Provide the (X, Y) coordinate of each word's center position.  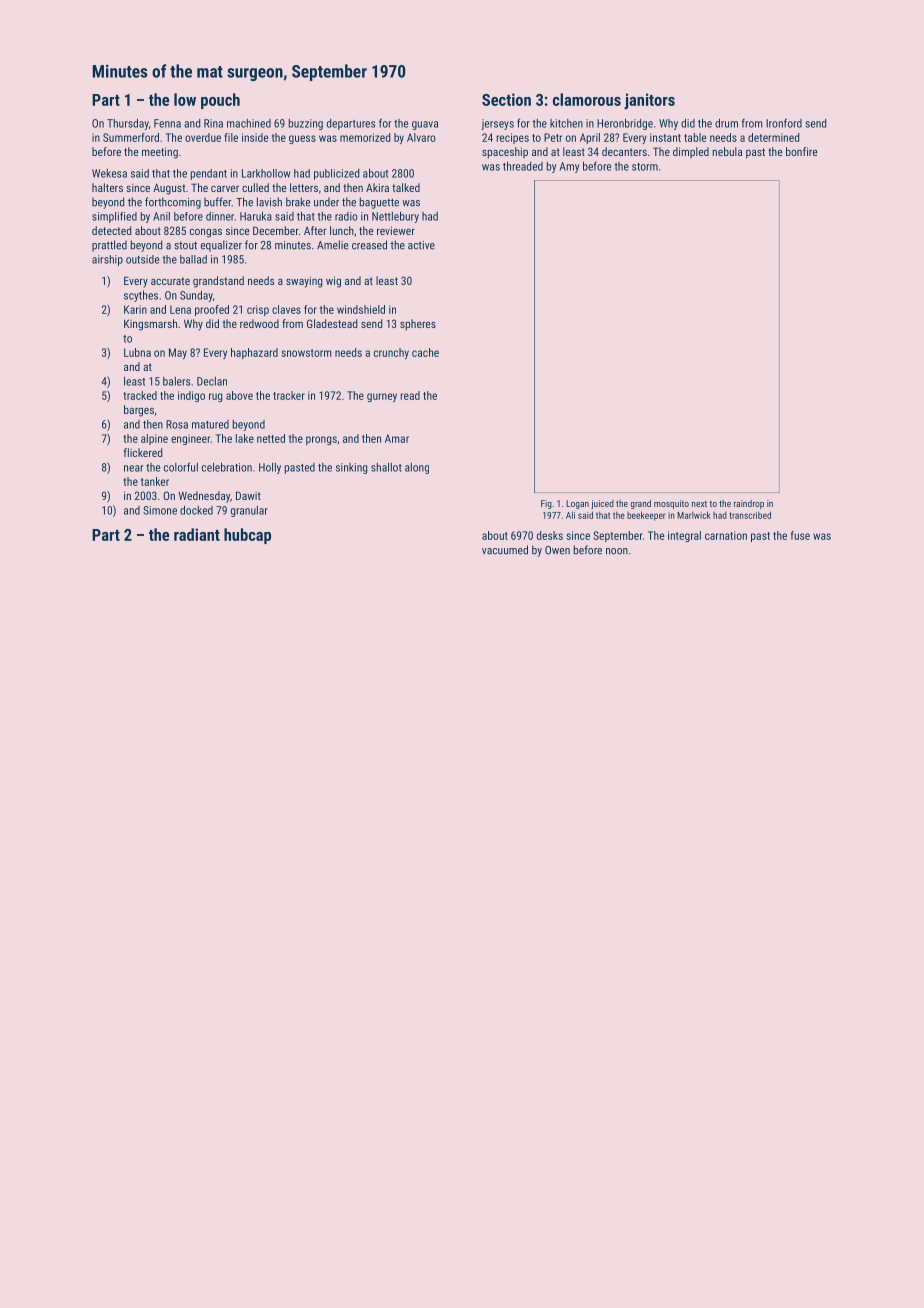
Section (506, 99)
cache (425, 352)
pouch (220, 101)
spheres (418, 325)
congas (206, 233)
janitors (649, 101)
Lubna (137, 352)
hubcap (247, 536)
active (421, 245)
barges (139, 411)
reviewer (396, 230)
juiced (602, 504)
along (417, 468)
